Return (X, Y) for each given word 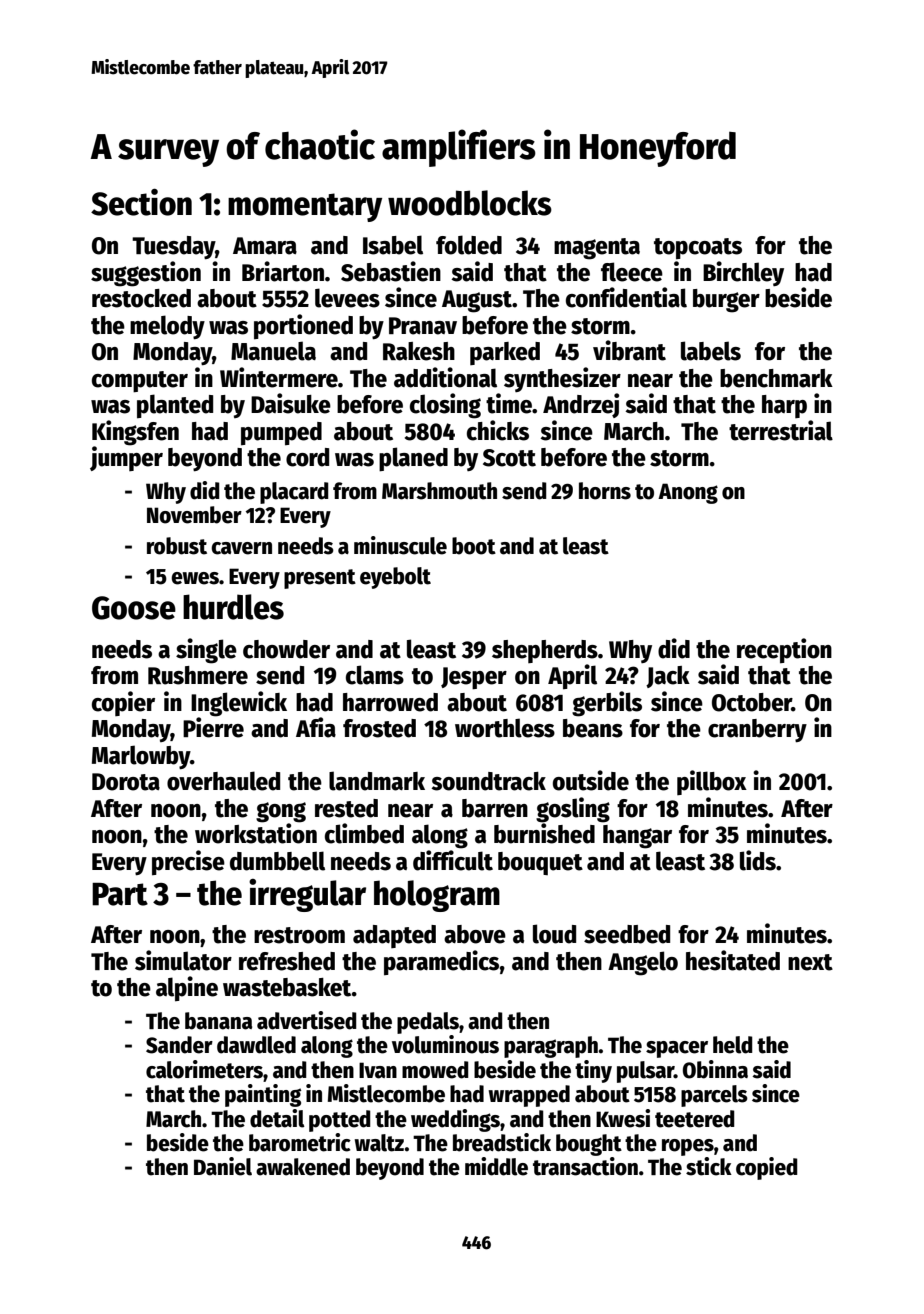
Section (141, 202)
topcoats (698, 248)
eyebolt (395, 578)
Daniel (223, 1166)
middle (496, 1166)
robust (177, 546)
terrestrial (781, 430)
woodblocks (470, 203)
